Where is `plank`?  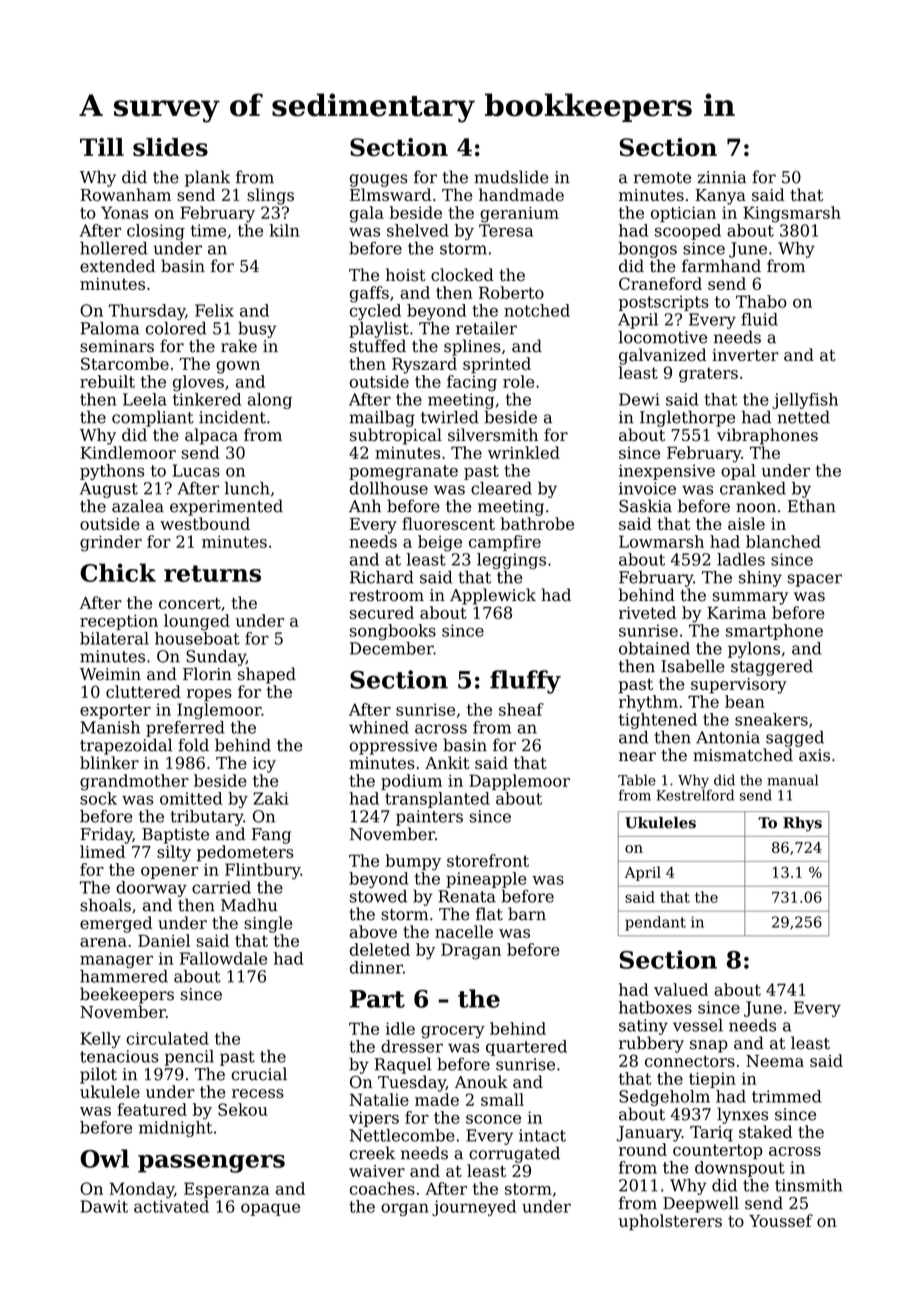
plank is located at coordinates (207, 178).
